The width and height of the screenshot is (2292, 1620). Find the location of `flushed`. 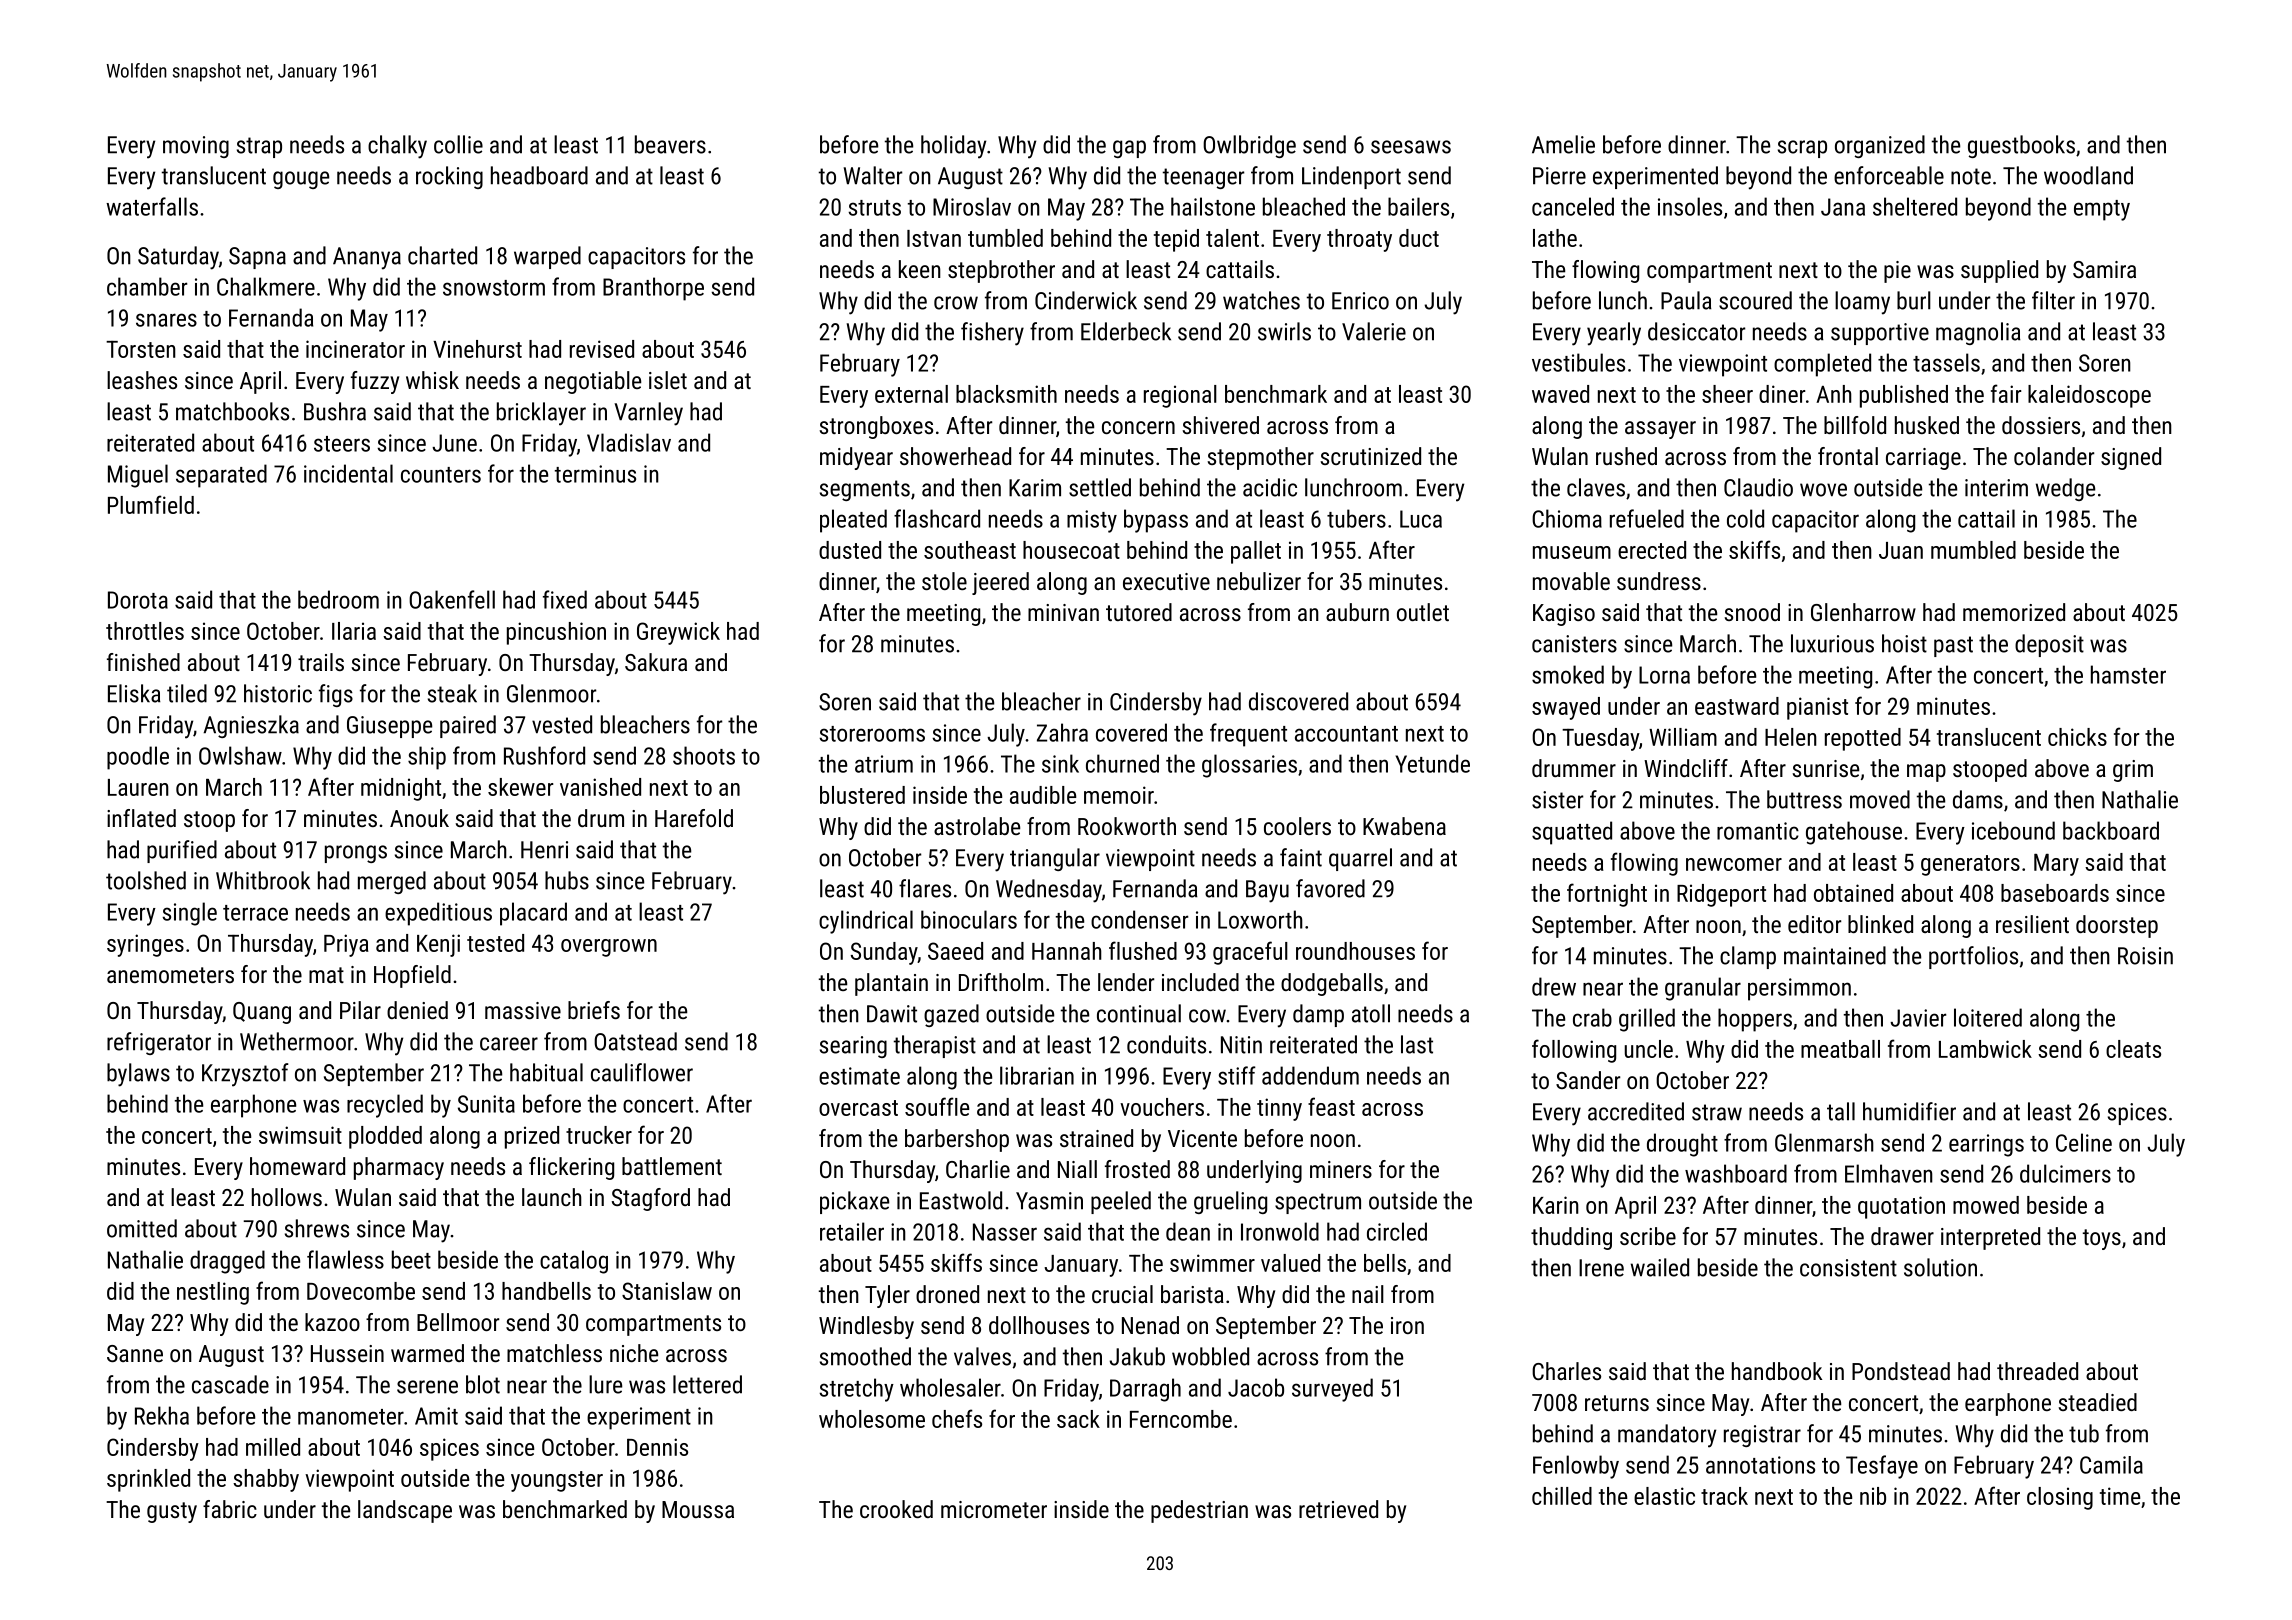

flushed is located at coordinates (1143, 950).
